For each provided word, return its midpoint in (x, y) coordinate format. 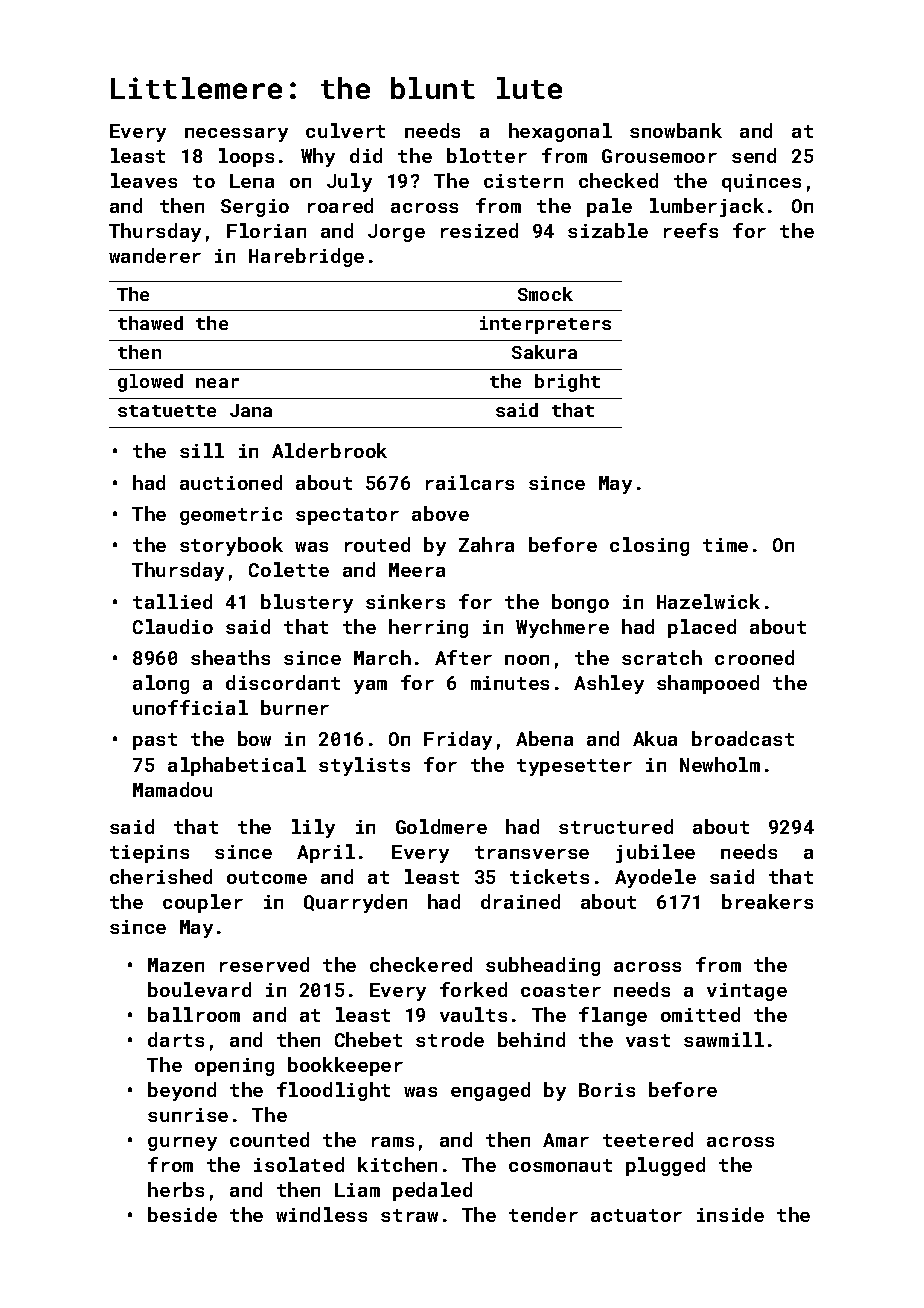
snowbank (676, 130)
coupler (203, 903)
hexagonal (560, 132)
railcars (470, 482)
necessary (236, 135)
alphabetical (237, 766)
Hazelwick (708, 601)
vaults (473, 1014)
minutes (510, 683)
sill (202, 450)
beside (182, 1214)
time (725, 545)
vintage (747, 992)
